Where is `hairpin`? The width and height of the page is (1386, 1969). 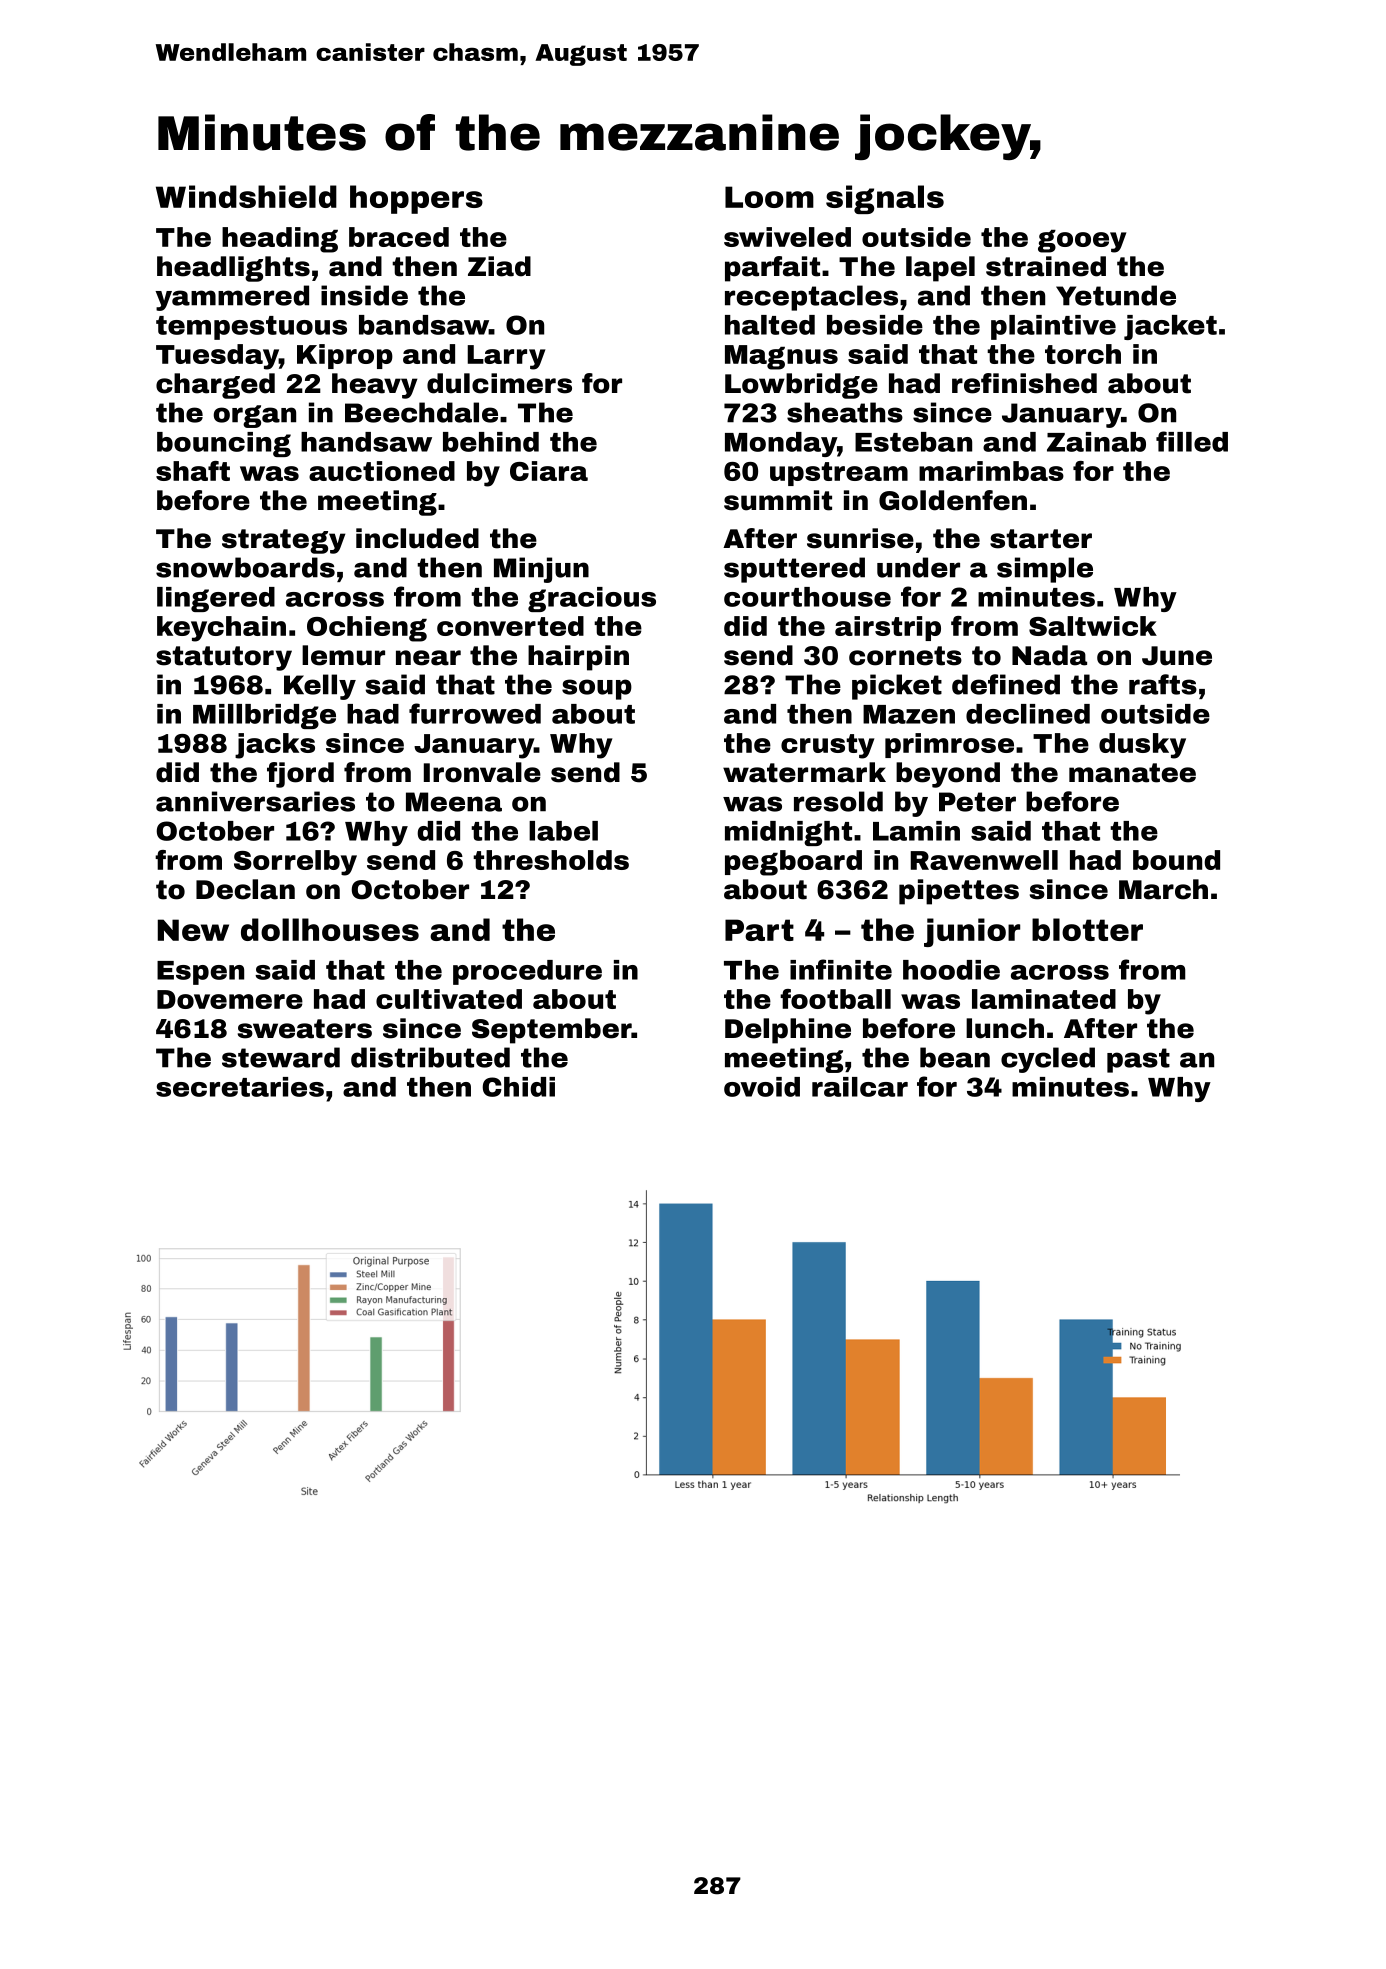 hairpin is located at coordinates (578, 658).
